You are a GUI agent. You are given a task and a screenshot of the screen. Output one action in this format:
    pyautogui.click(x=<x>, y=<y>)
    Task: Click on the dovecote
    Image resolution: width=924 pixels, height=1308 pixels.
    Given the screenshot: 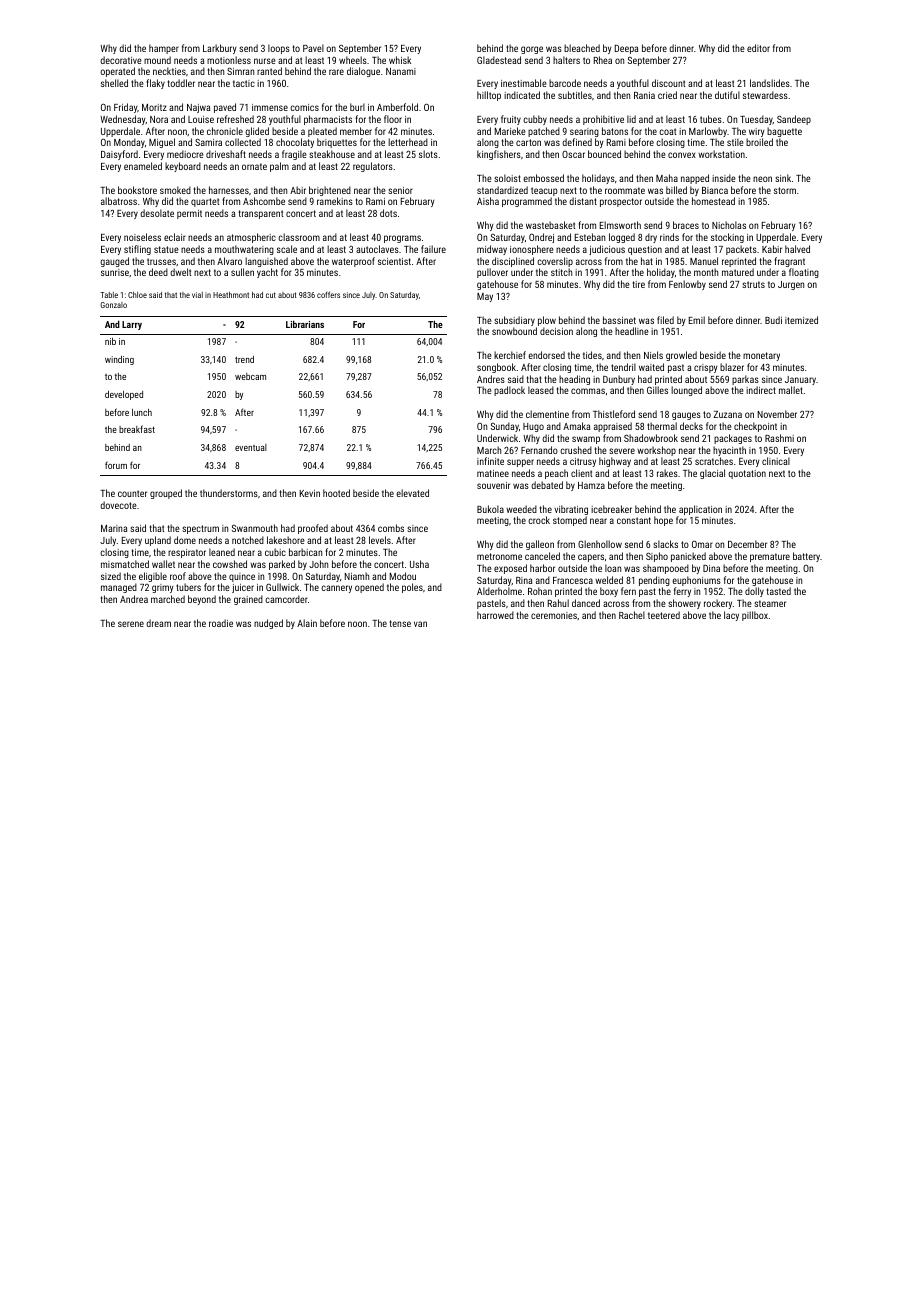 What is the action you would take?
    pyautogui.click(x=118, y=505)
